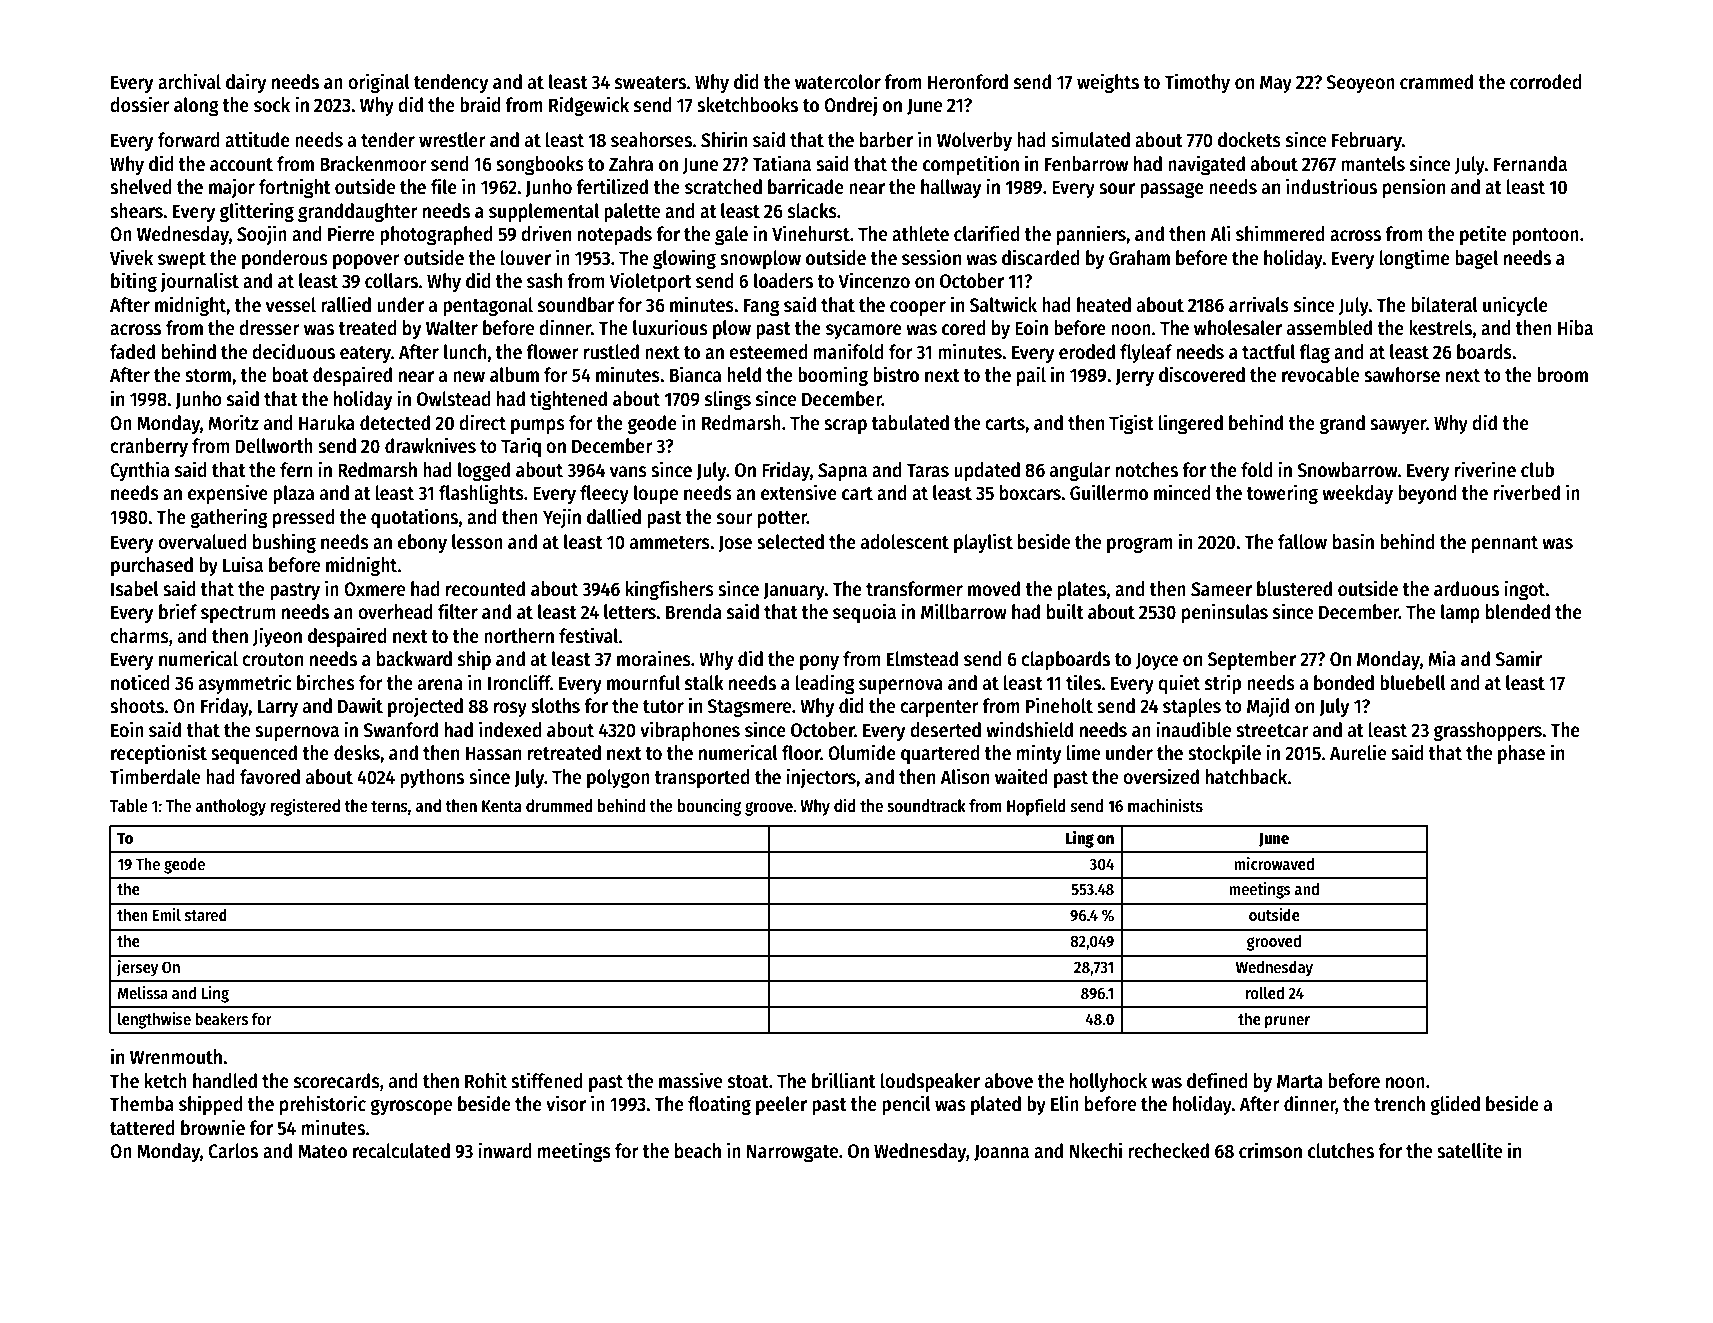 Image resolution: width=1713 pixels, height=1323 pixels. What do you see at coordinates (1001, 1152) in the screenshot?
I see `Joanna` at bounding box center [1001, 1152].
